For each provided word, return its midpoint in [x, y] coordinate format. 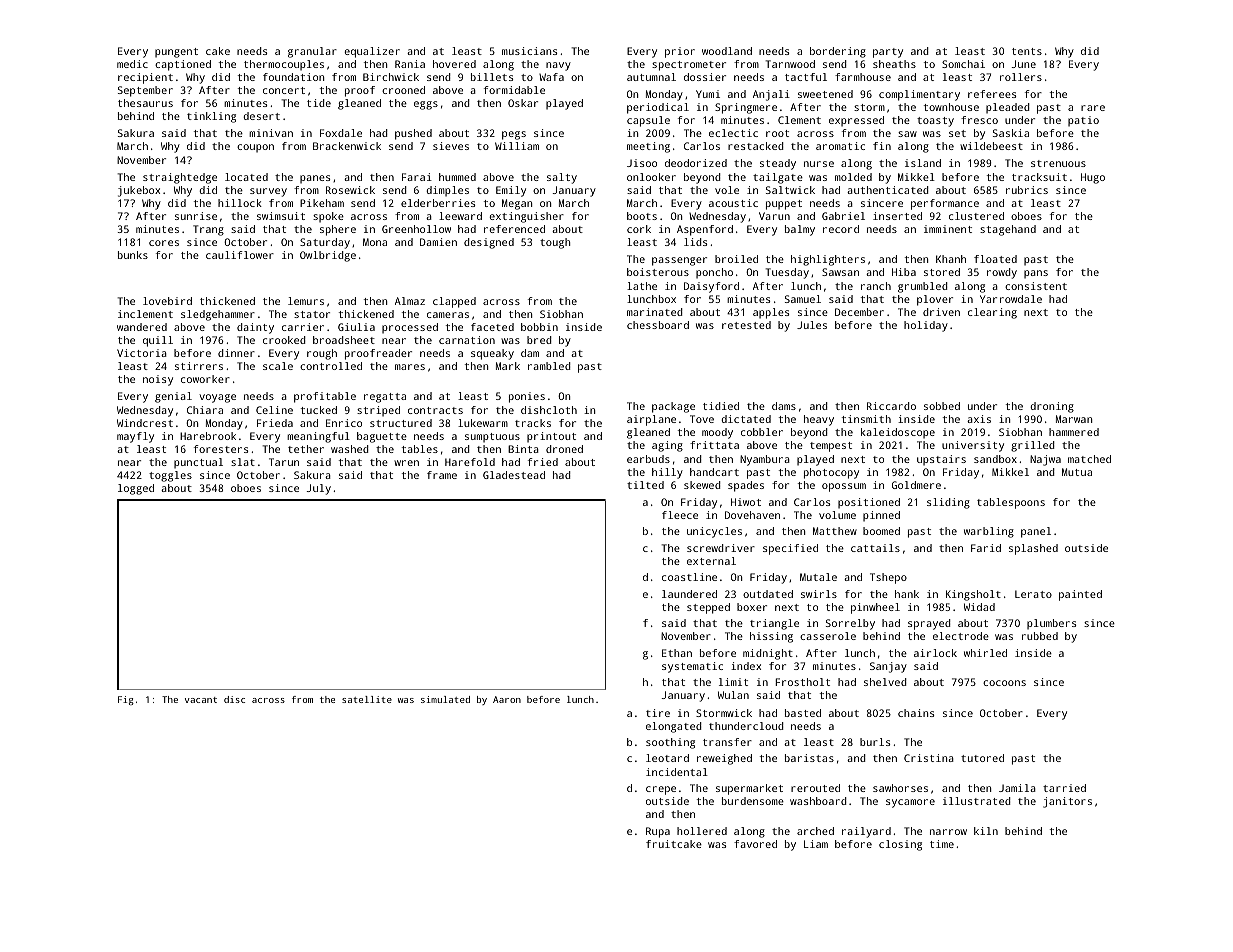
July [318, 489]
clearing [992, 313]
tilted [645, 485]
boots [642, 216]
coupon [255, 148]
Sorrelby [850, 624]
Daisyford [711, 287]
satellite [367, 699]
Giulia [356, 327]
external [711, 561]
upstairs [941, 460]
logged [136, 489]
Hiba [904, 272]
